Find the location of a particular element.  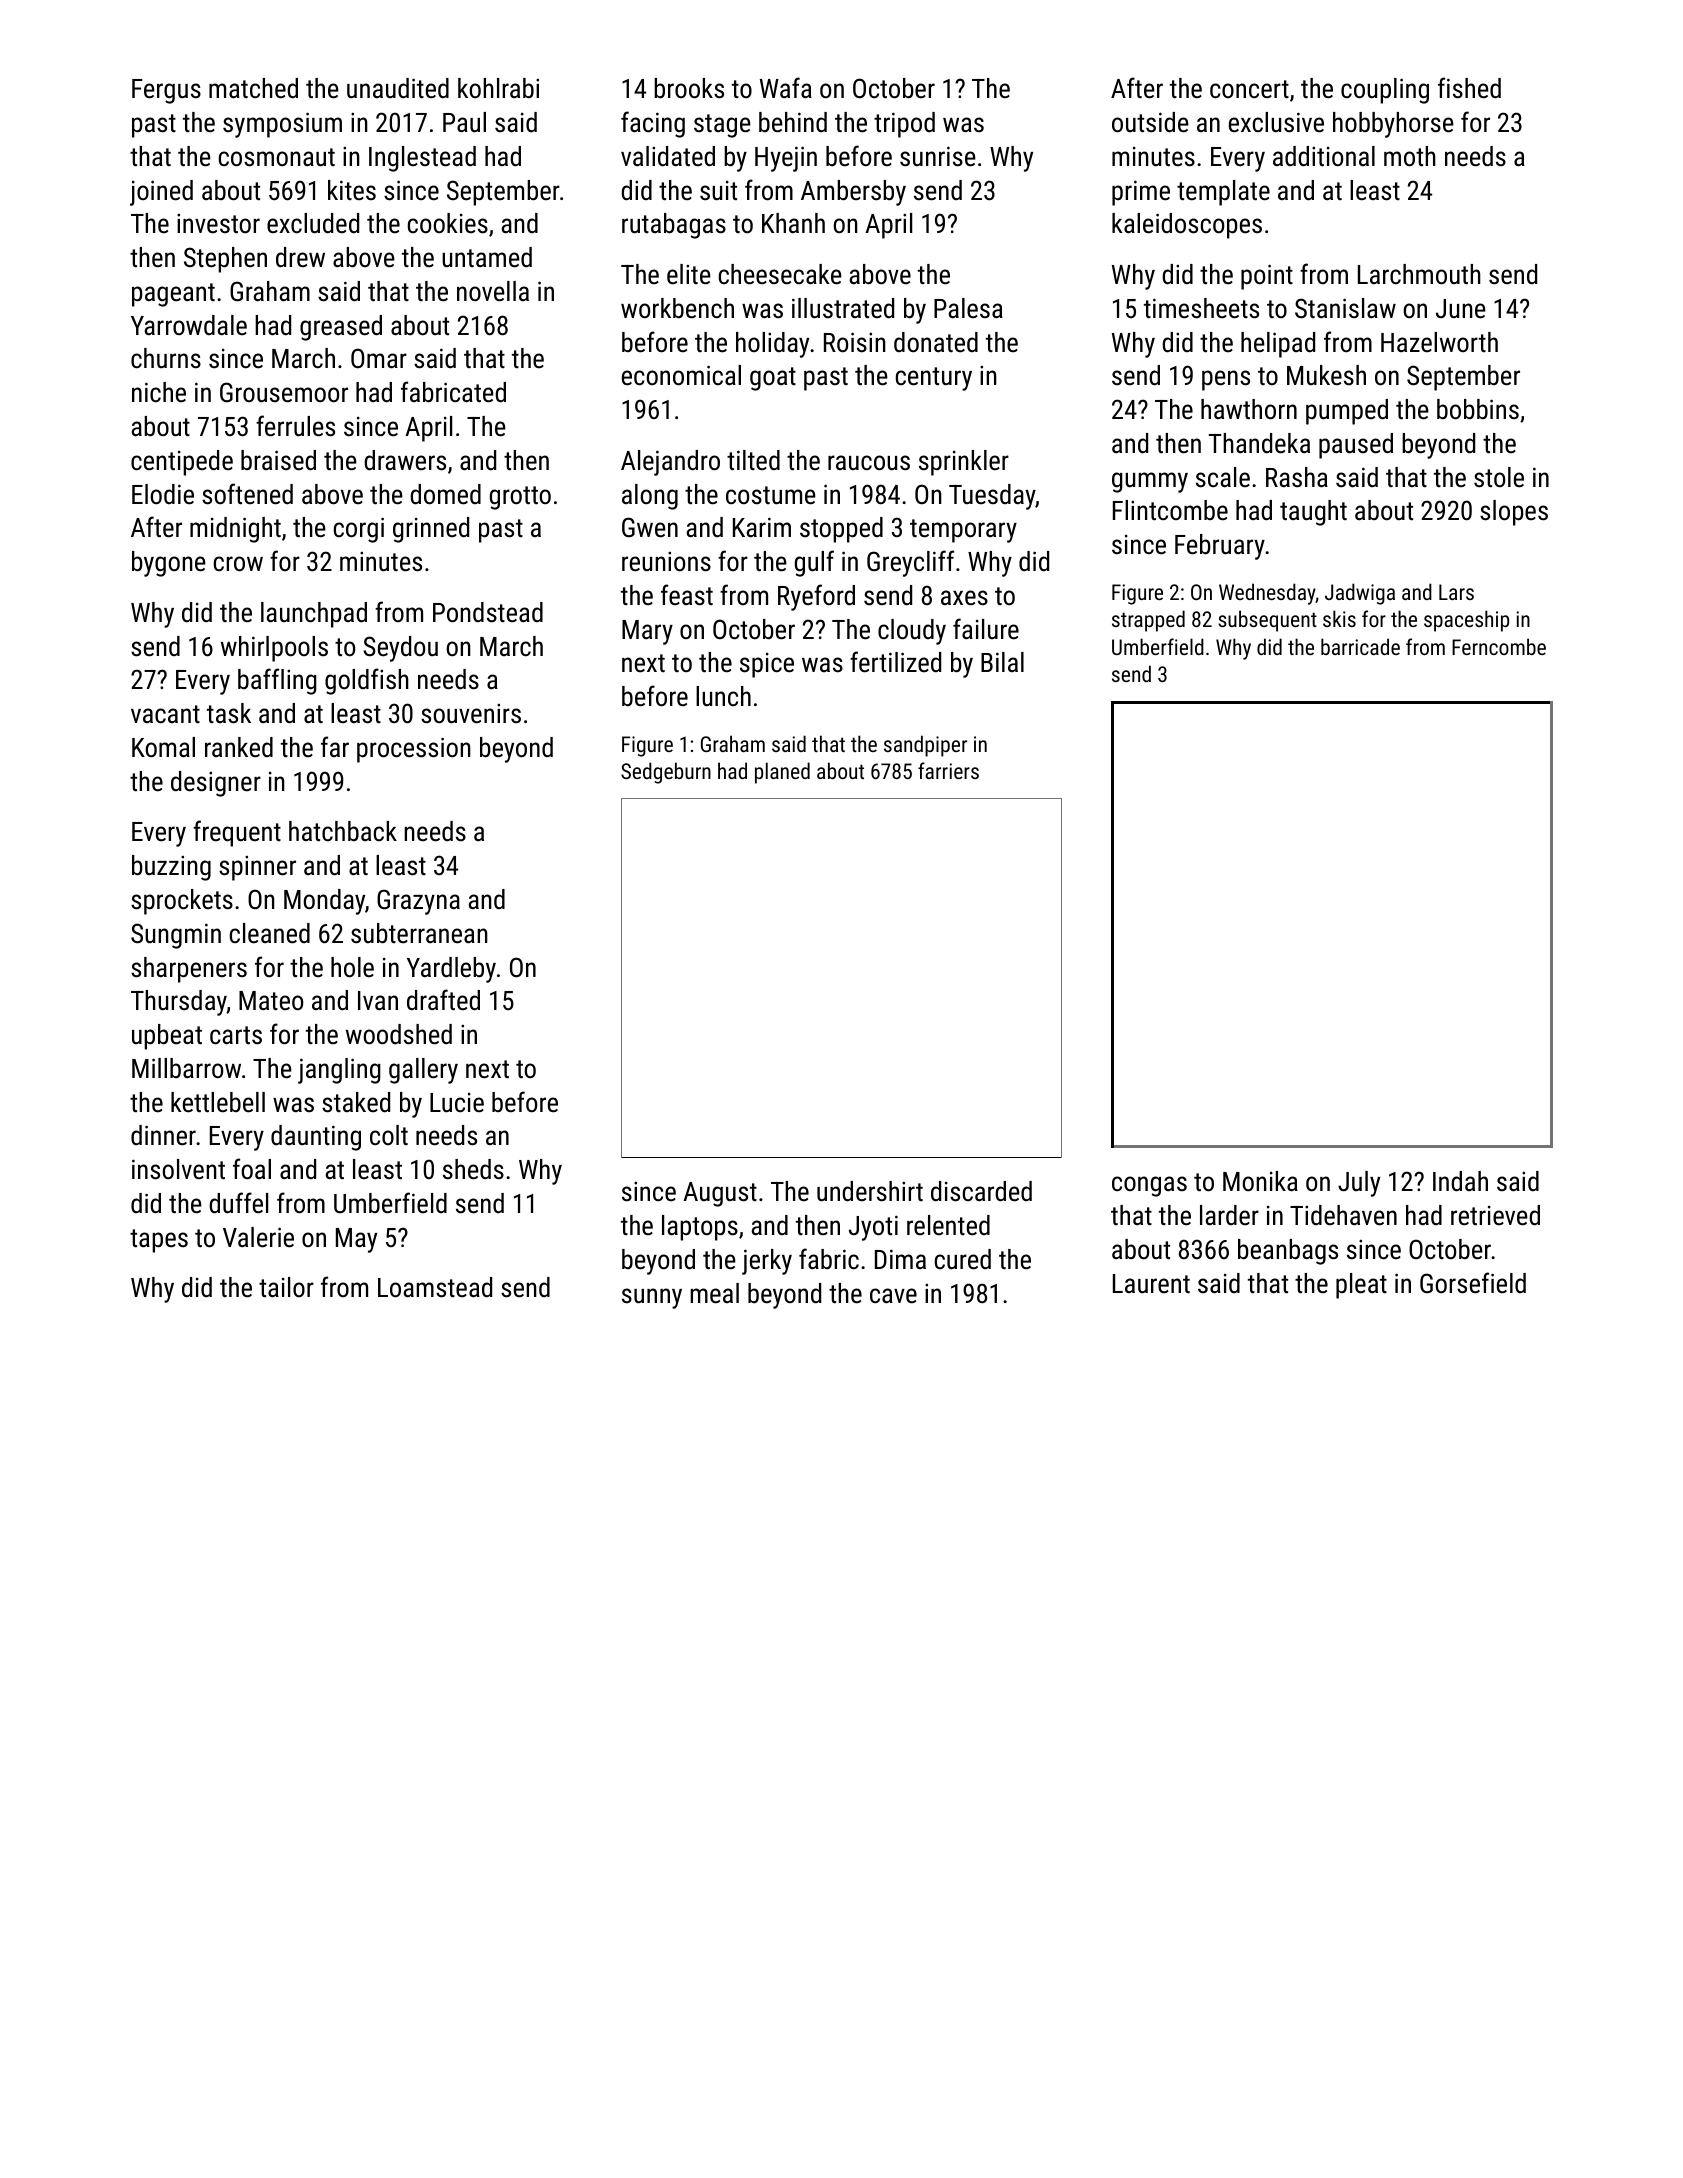

axes is located at coordinates (964, 598).
